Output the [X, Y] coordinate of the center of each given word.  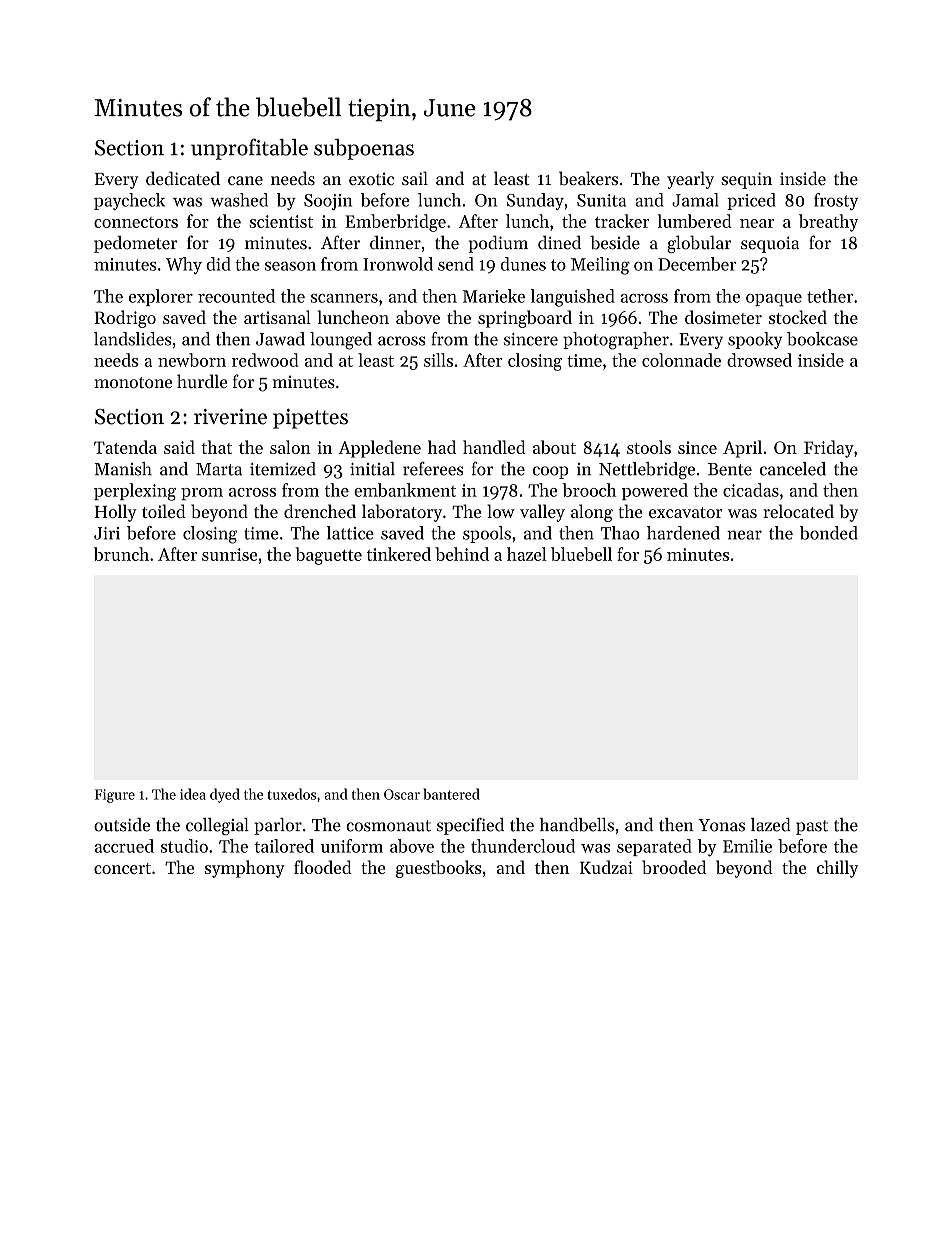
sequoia [770, 244]
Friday [829, 449]
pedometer [135, 244]
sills [438, 360]
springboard [525, 319]
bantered [451, 794]
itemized [283, 469]
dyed [225, 795]
